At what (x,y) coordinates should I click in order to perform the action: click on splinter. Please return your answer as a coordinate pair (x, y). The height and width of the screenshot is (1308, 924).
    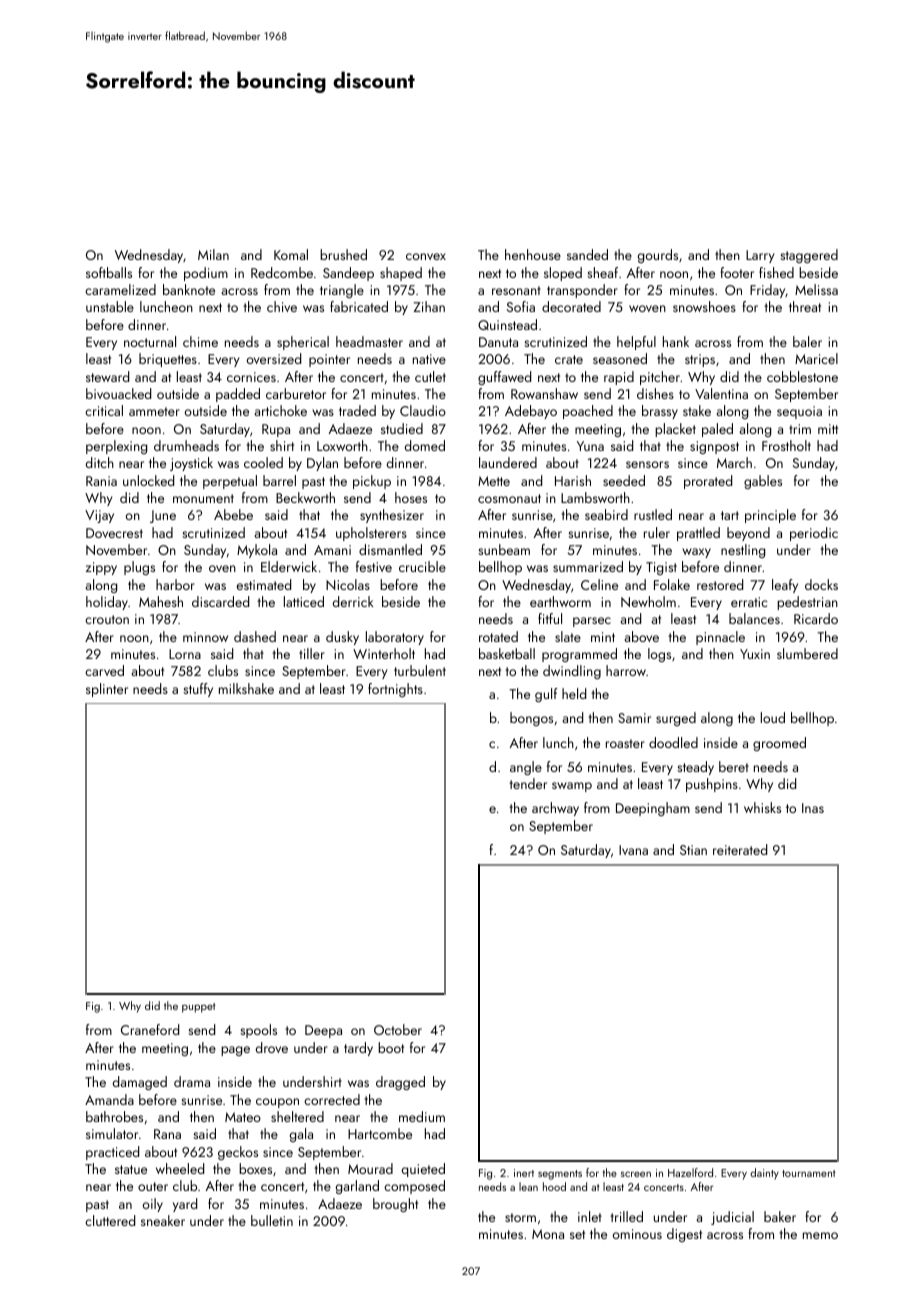
    Looking at the image, I should click on (107, 690).
